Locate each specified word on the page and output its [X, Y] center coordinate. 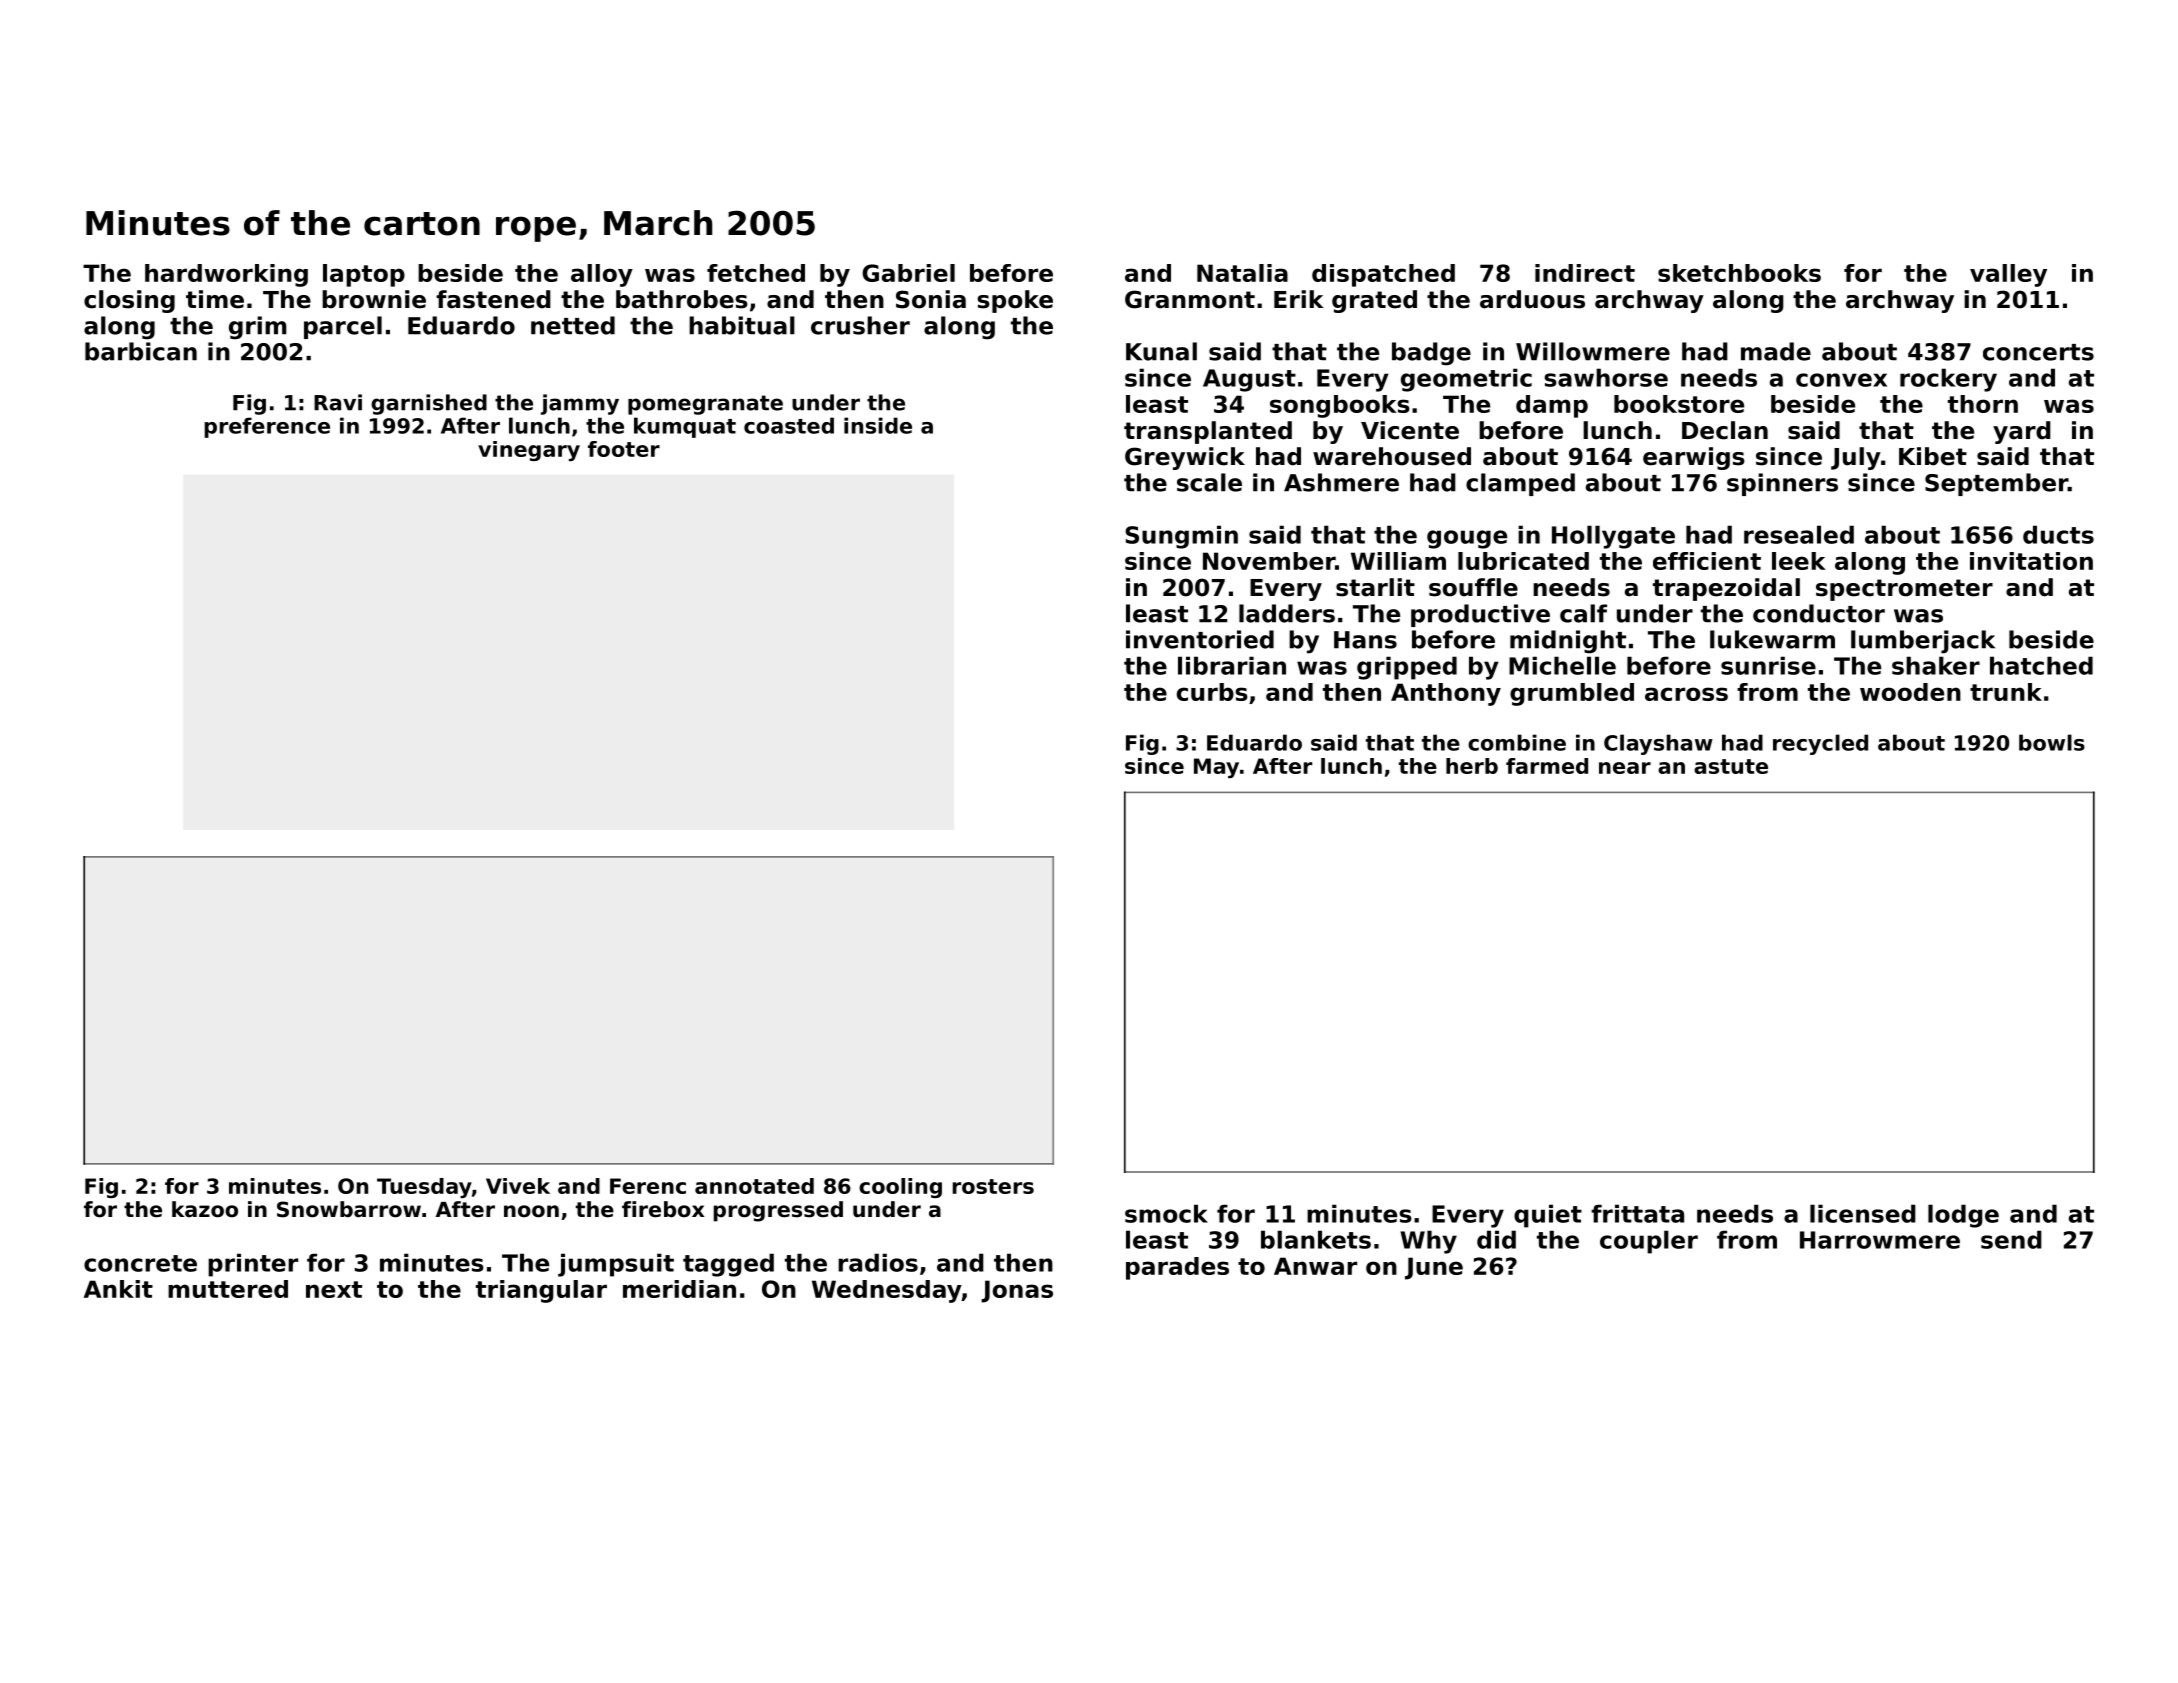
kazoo [205, 1209]
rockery [1948, 380]
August [1249, 380]
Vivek [518, 1186]
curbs [1212, 692]
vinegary [529, 451]
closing [129, 301]
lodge [1963, 1216]
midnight [1568, 642]
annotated [754, 1186]
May [1216, 768]
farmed [1547, 766]
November [1269, 561]
